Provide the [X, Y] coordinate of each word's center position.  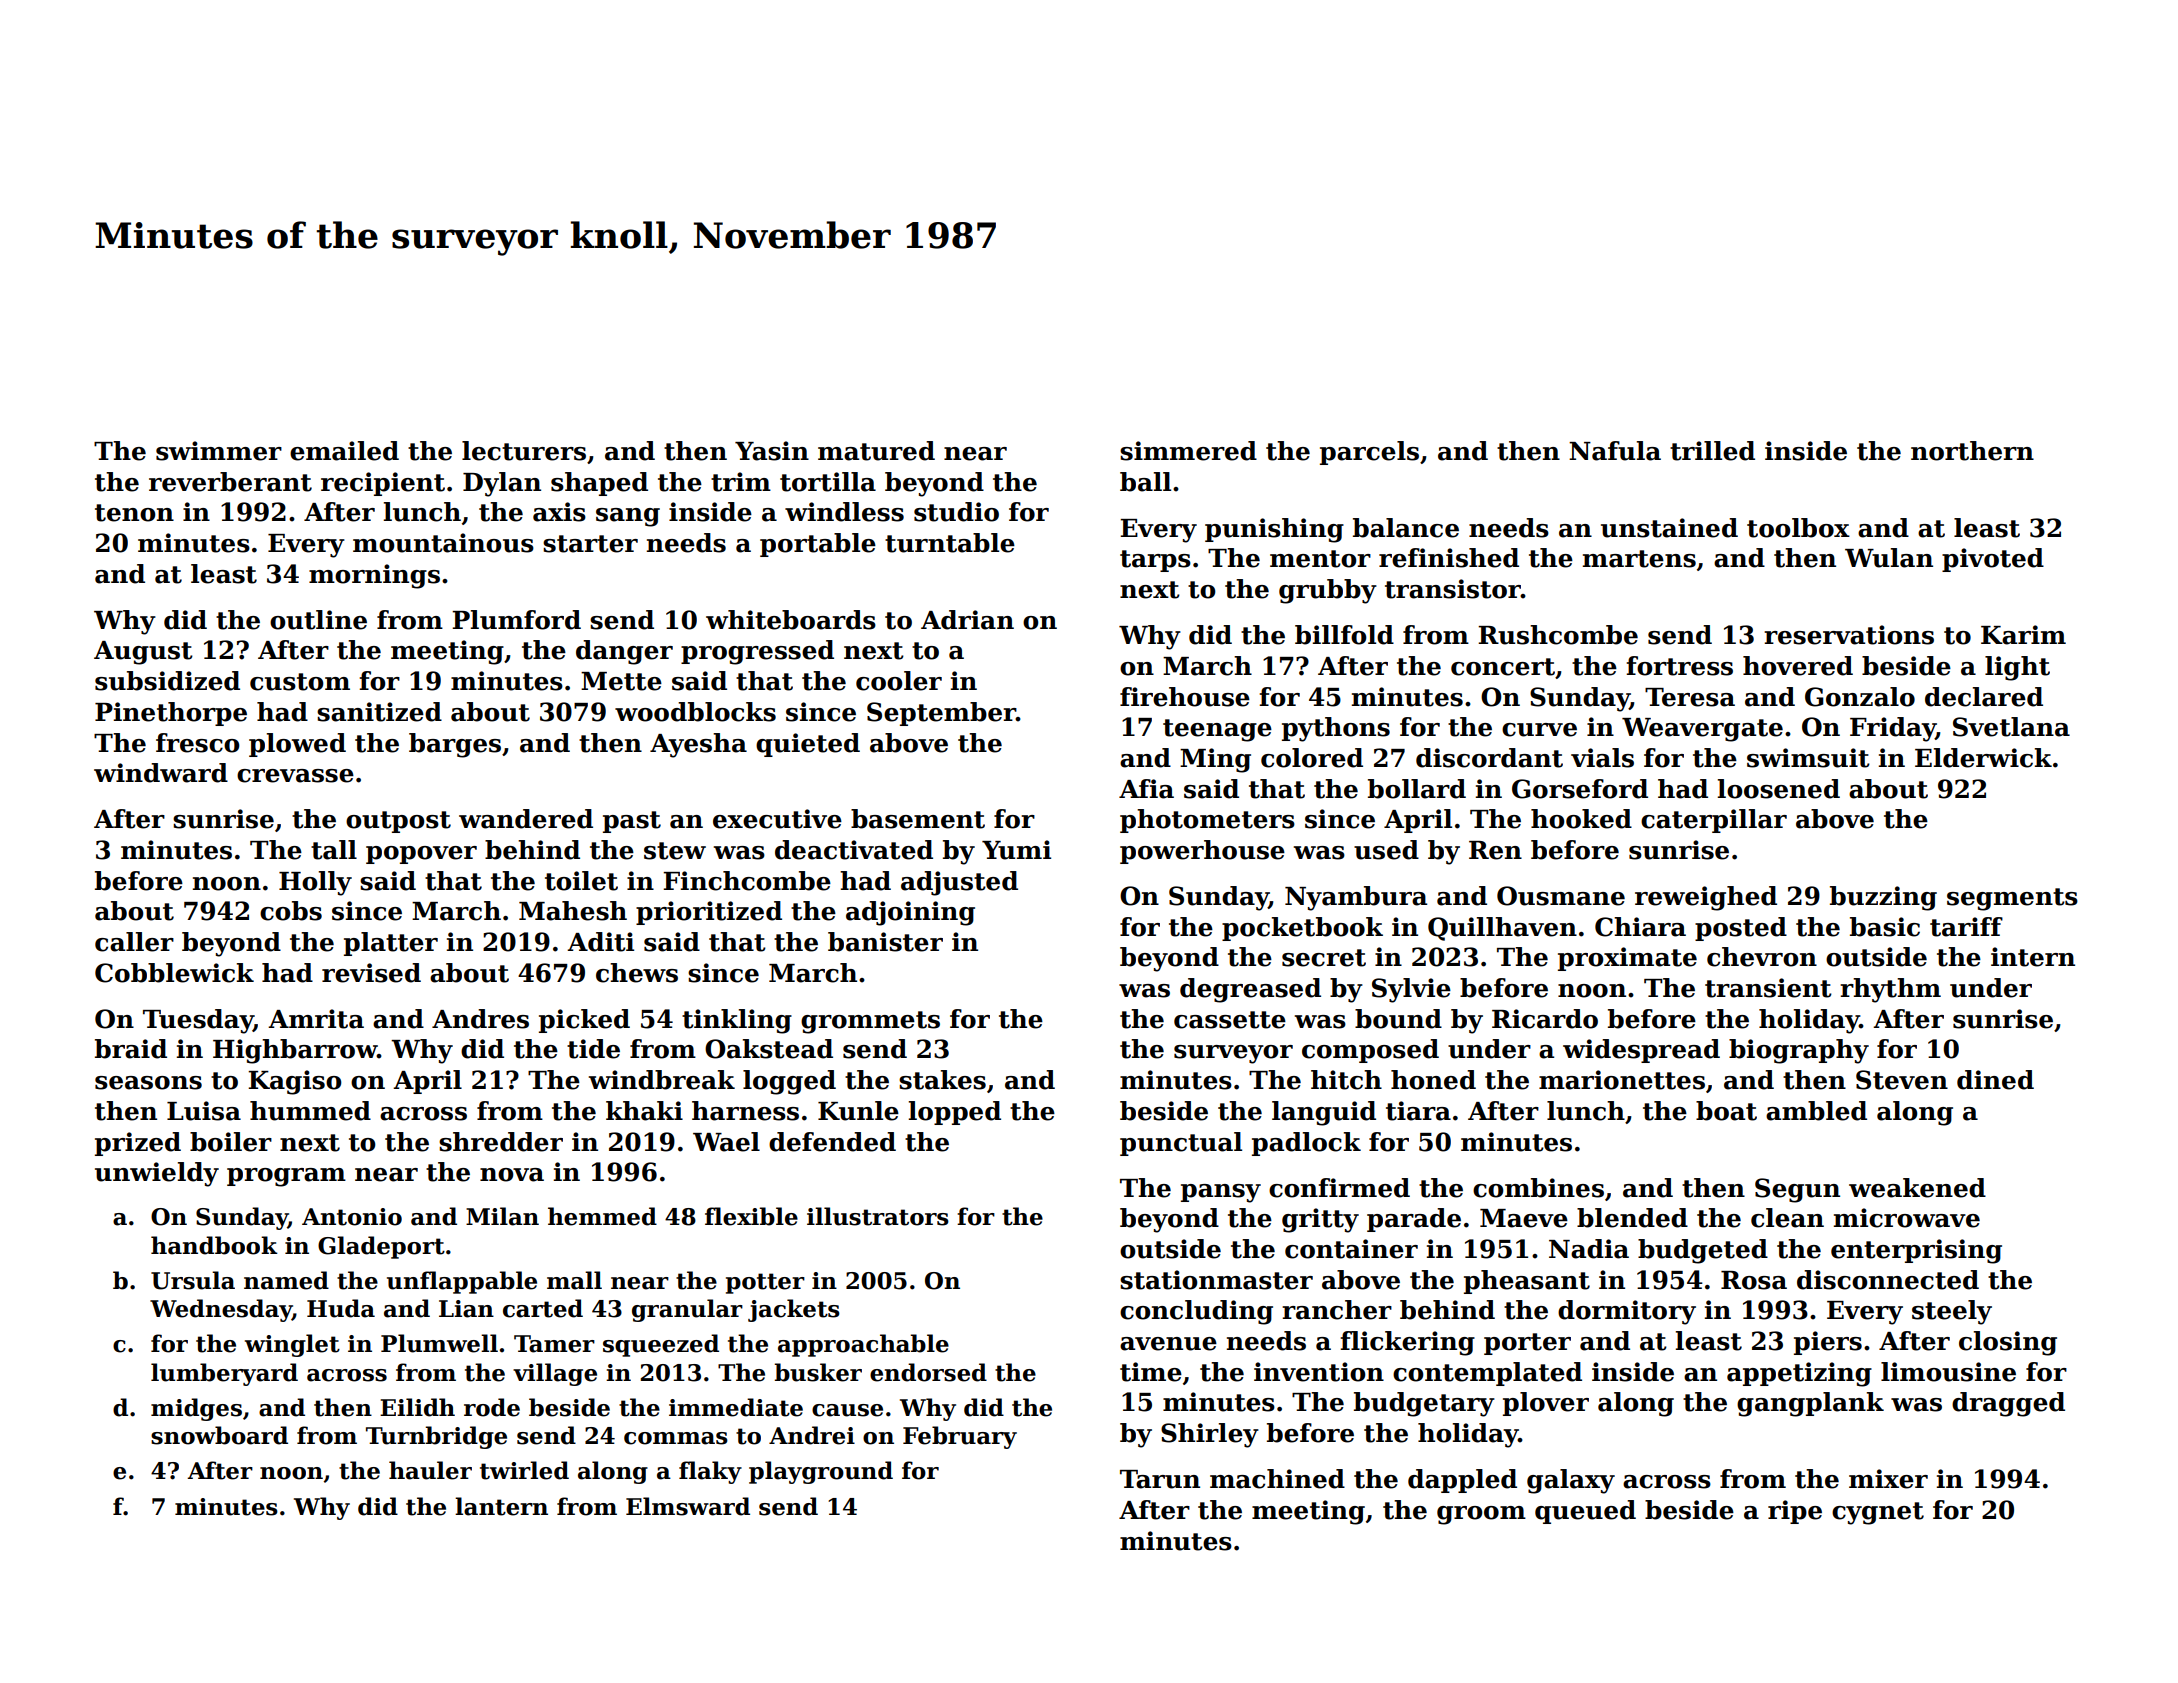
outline [318, 620]
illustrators [878, 1216]
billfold [1344, 635]
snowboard [219, 1435]
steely [1952, 1312]
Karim [2023, 635]
